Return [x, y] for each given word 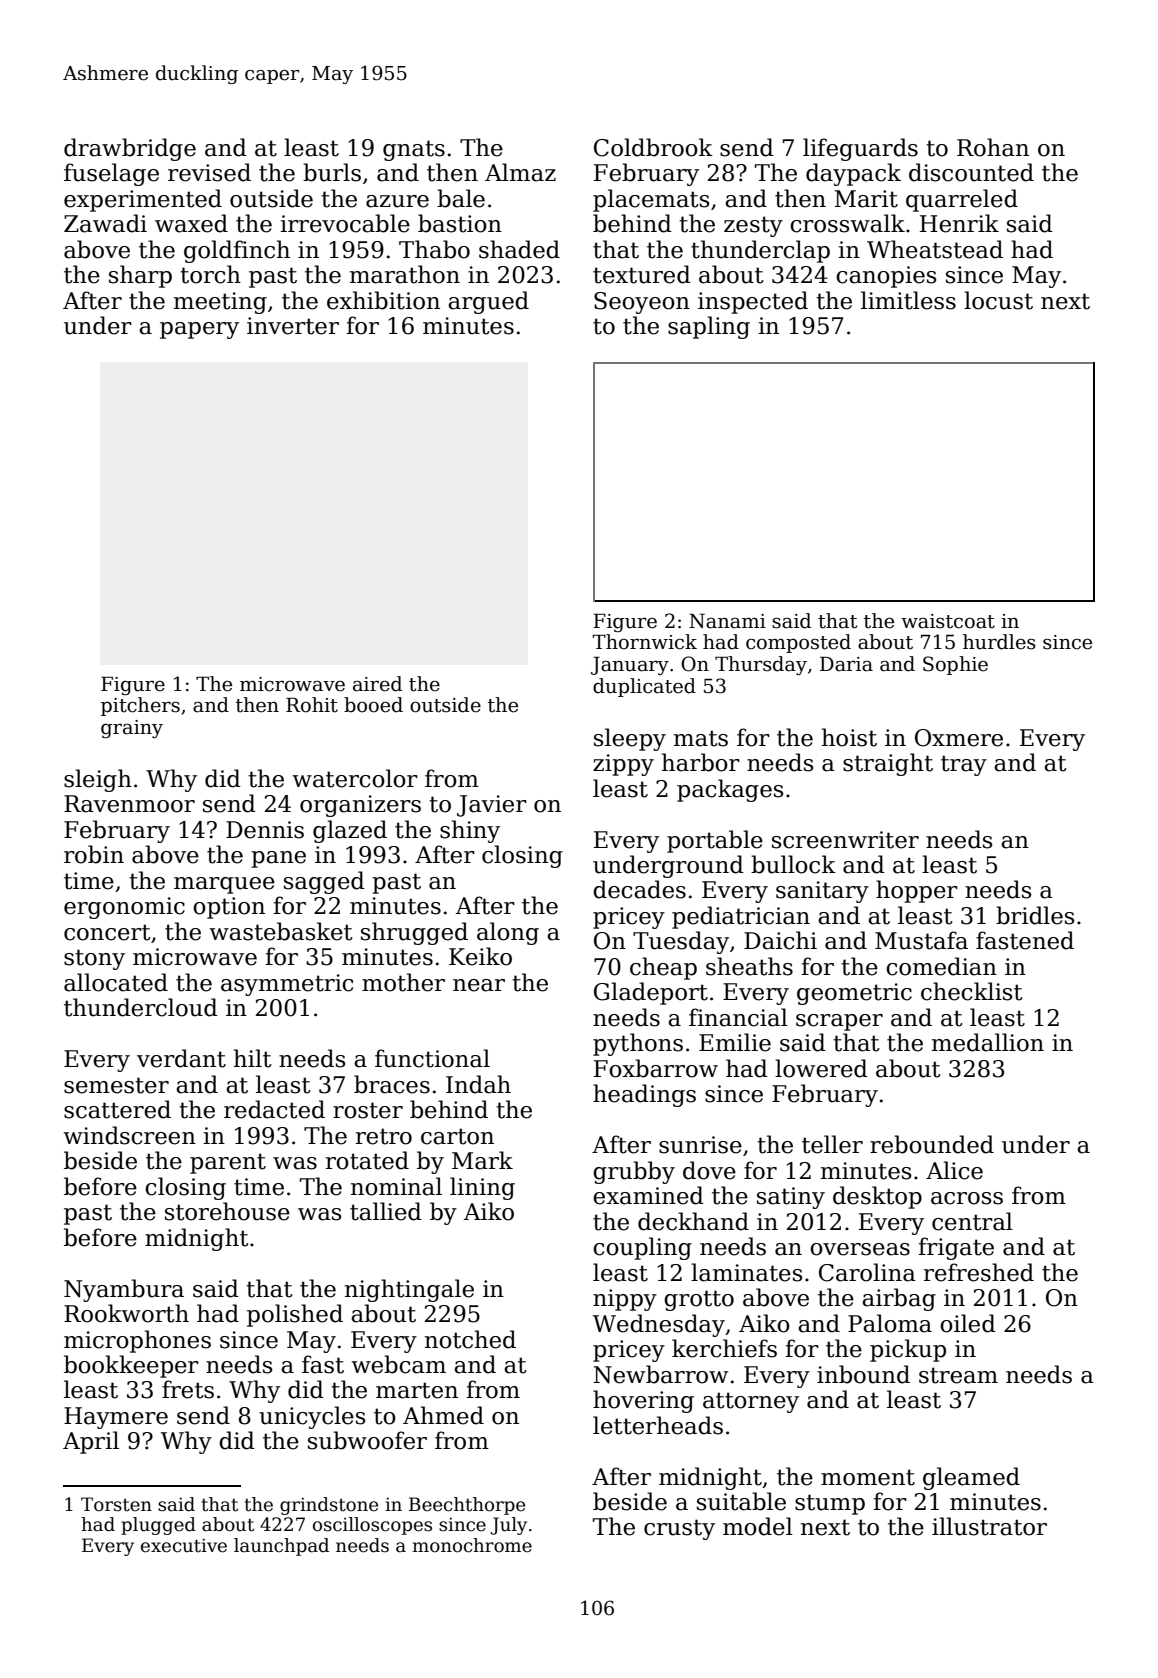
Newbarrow [660, 1374]
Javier [492, 806]
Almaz [520, 172]
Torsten [116, 1504]
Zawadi [105, 223]
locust [998, 300]
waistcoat [948, 621]
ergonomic [124, 908]
